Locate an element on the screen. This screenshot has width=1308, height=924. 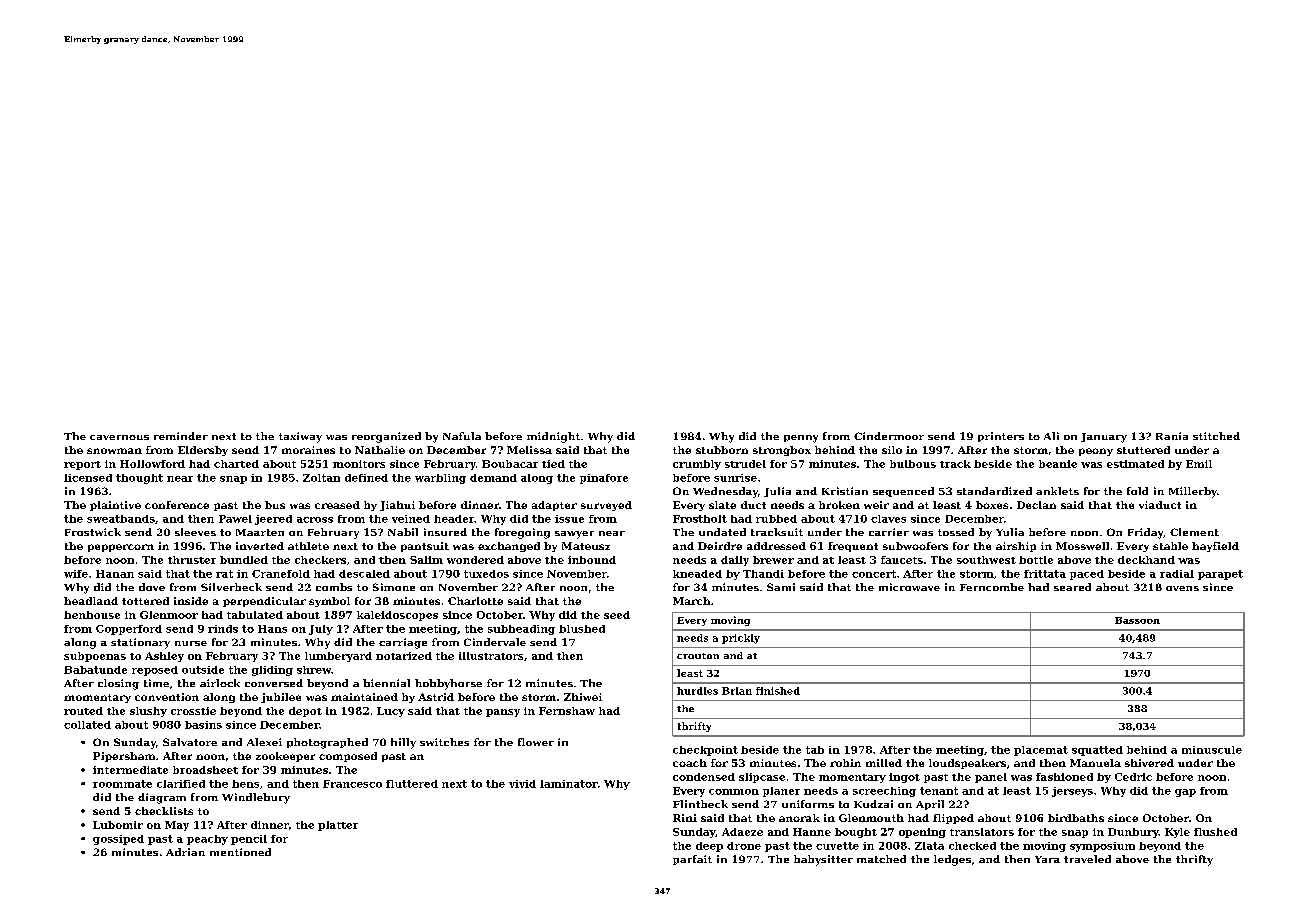
rinds is located at coordinates (223, 629).
